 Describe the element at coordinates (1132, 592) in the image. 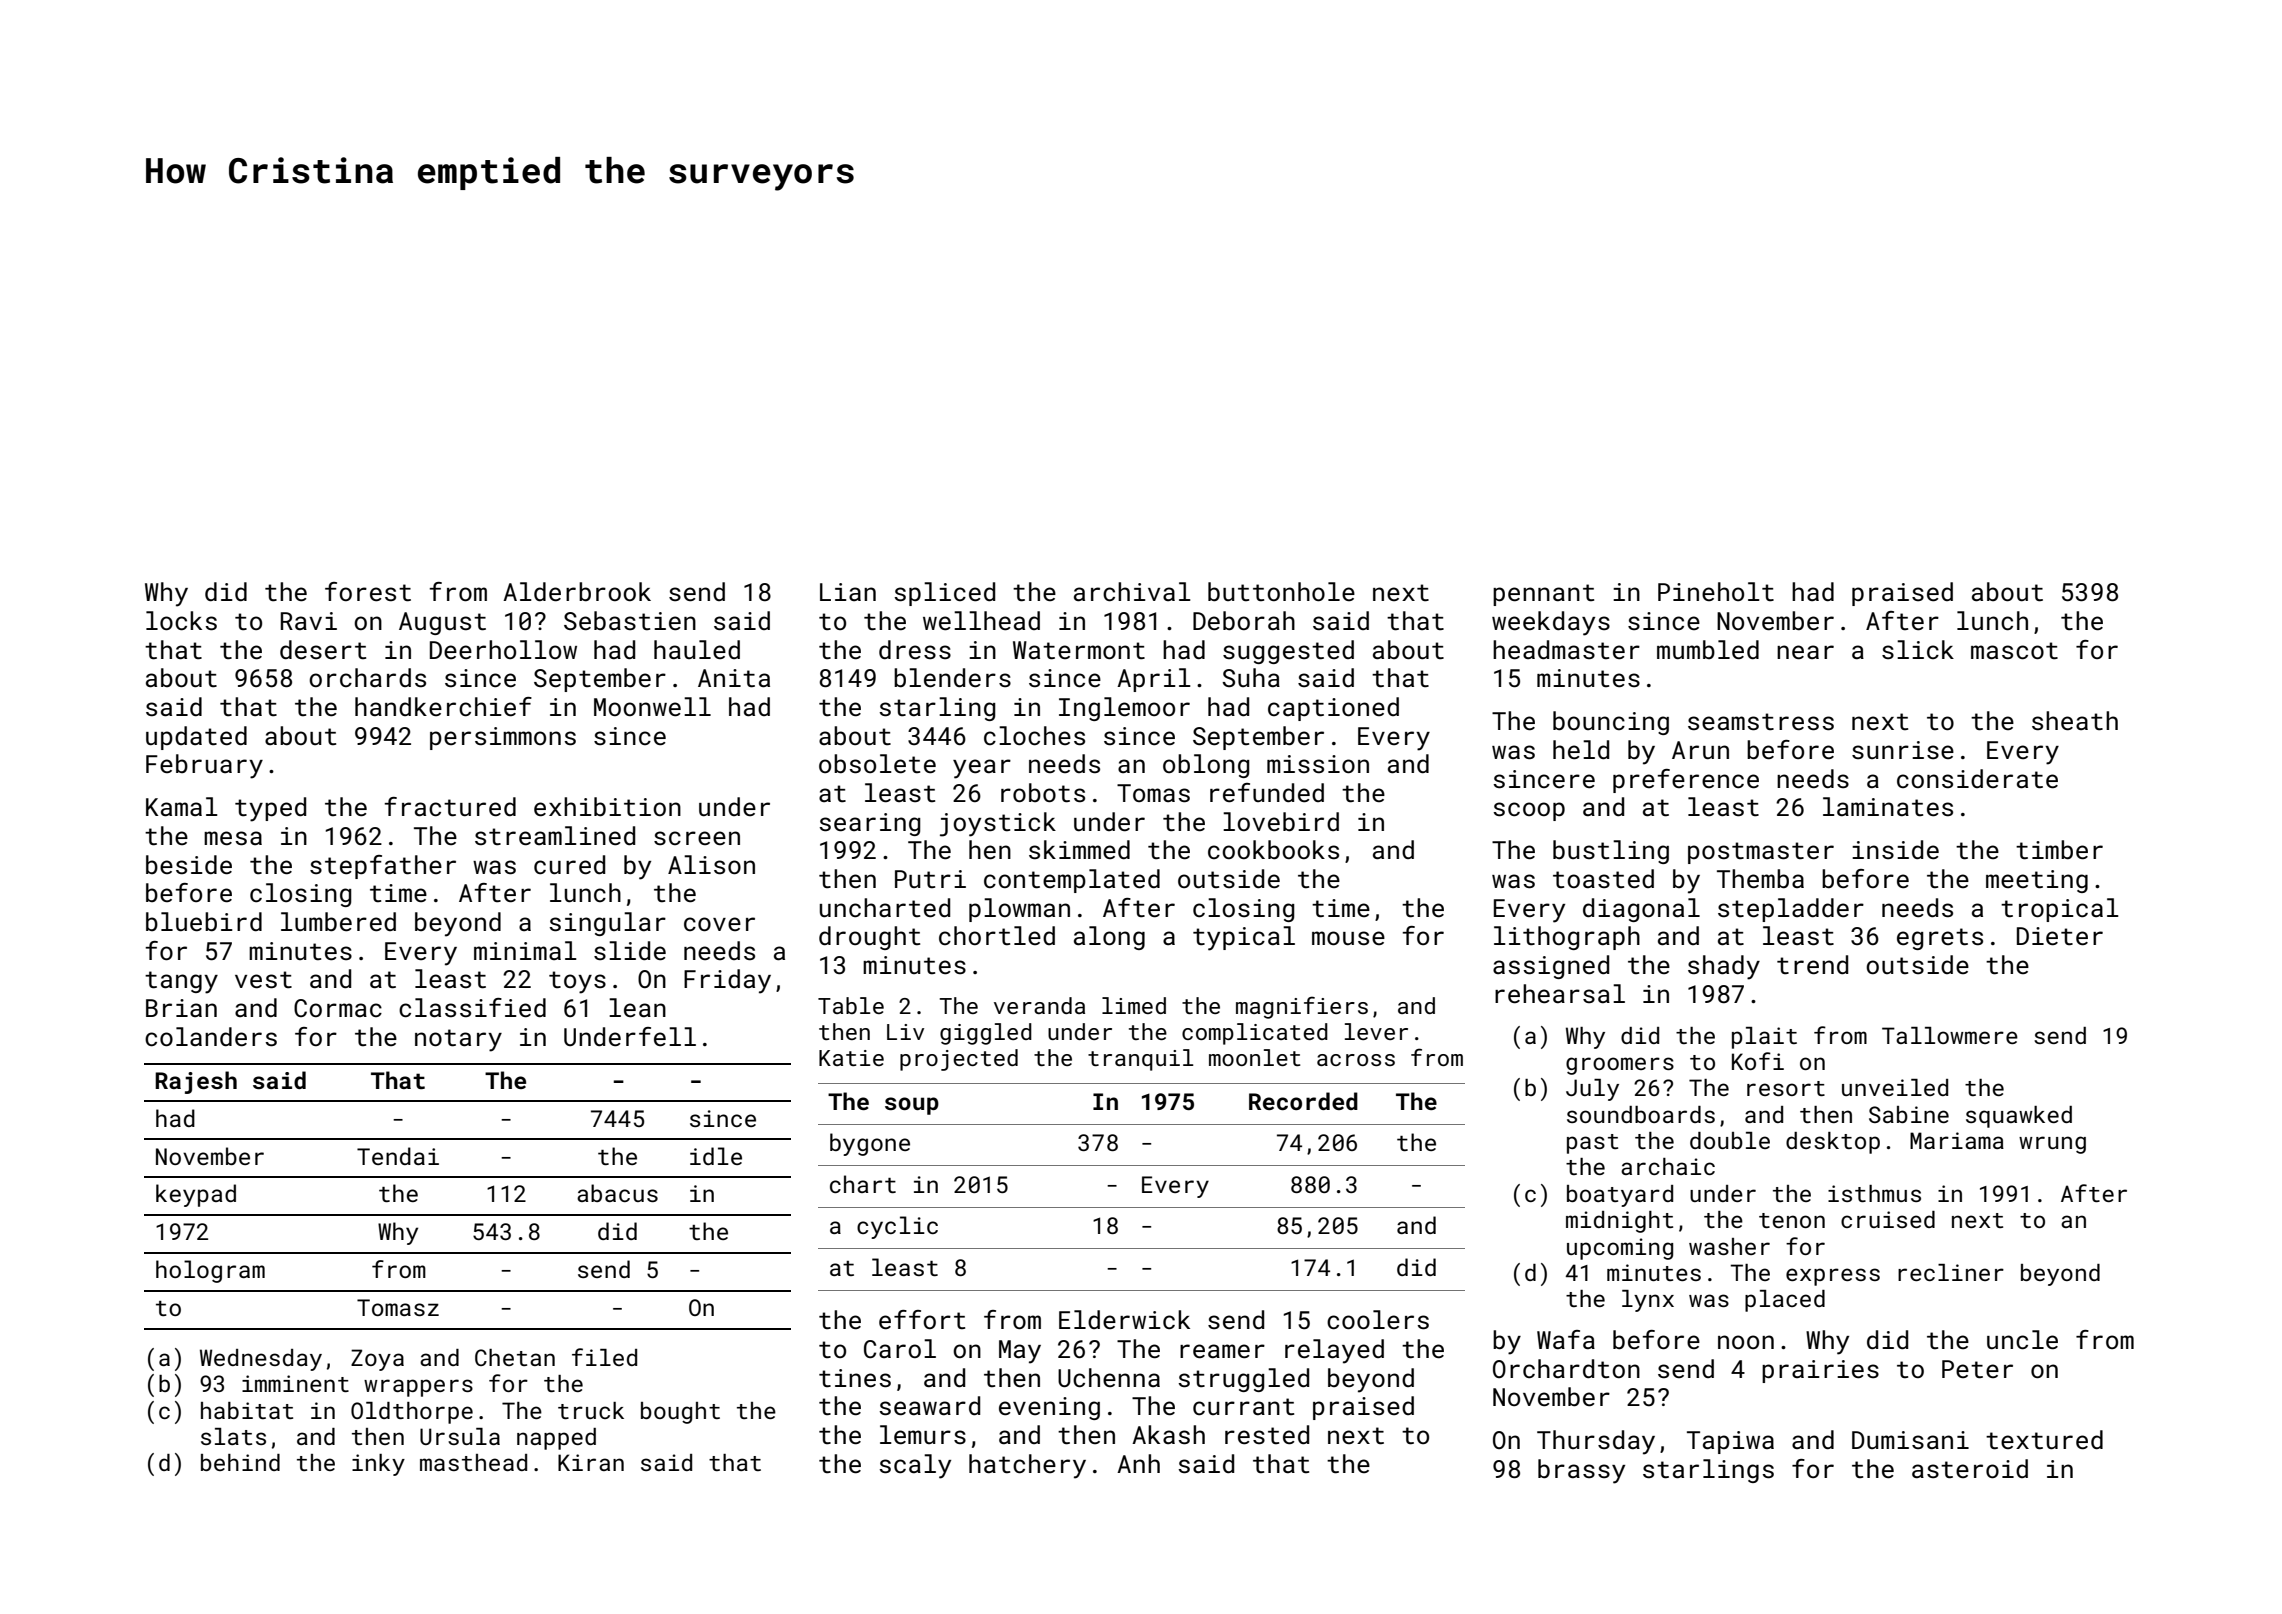

I see `archival` at that location.
